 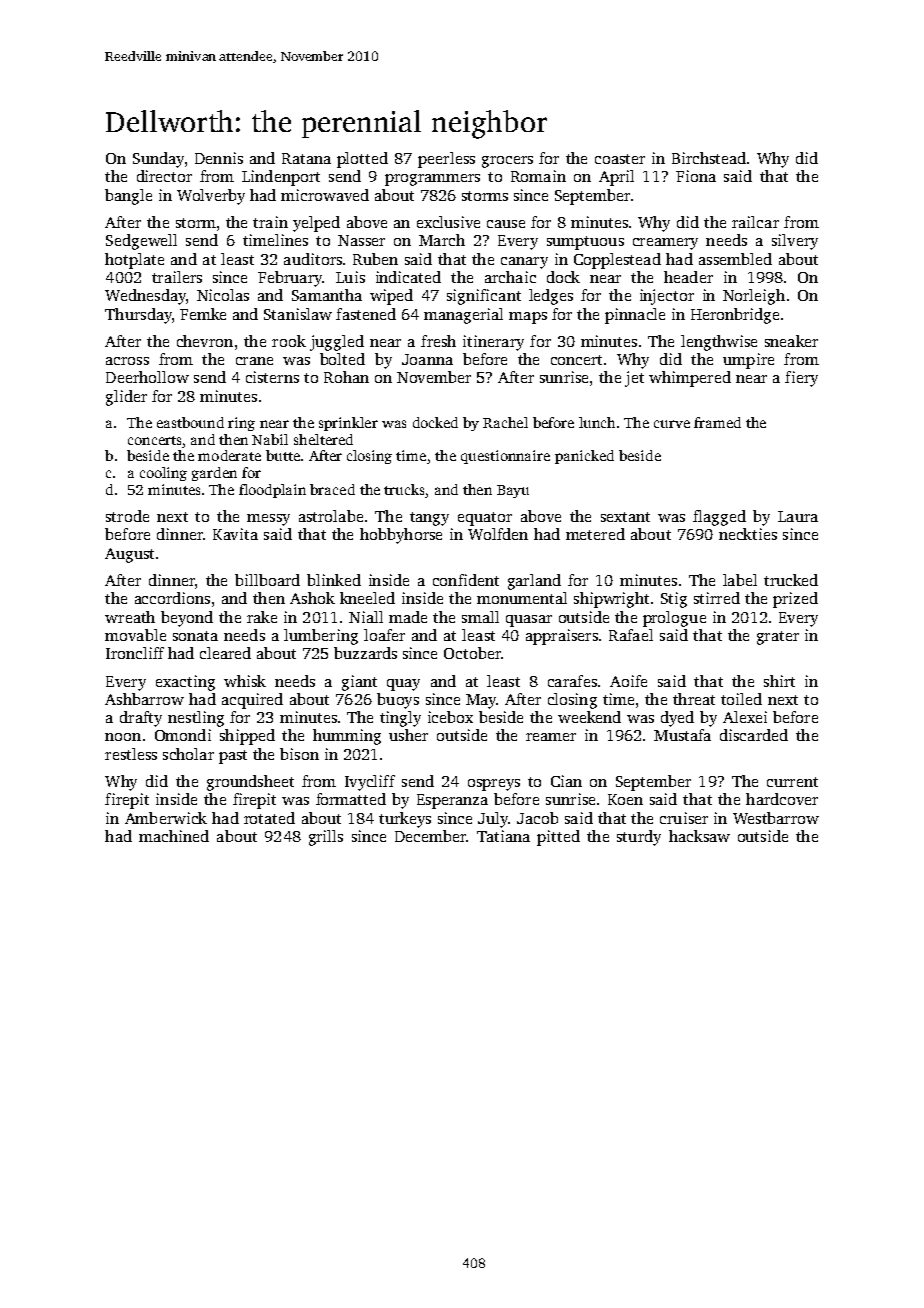 I want to click on Copplestead, so click(x=617, y=261).
